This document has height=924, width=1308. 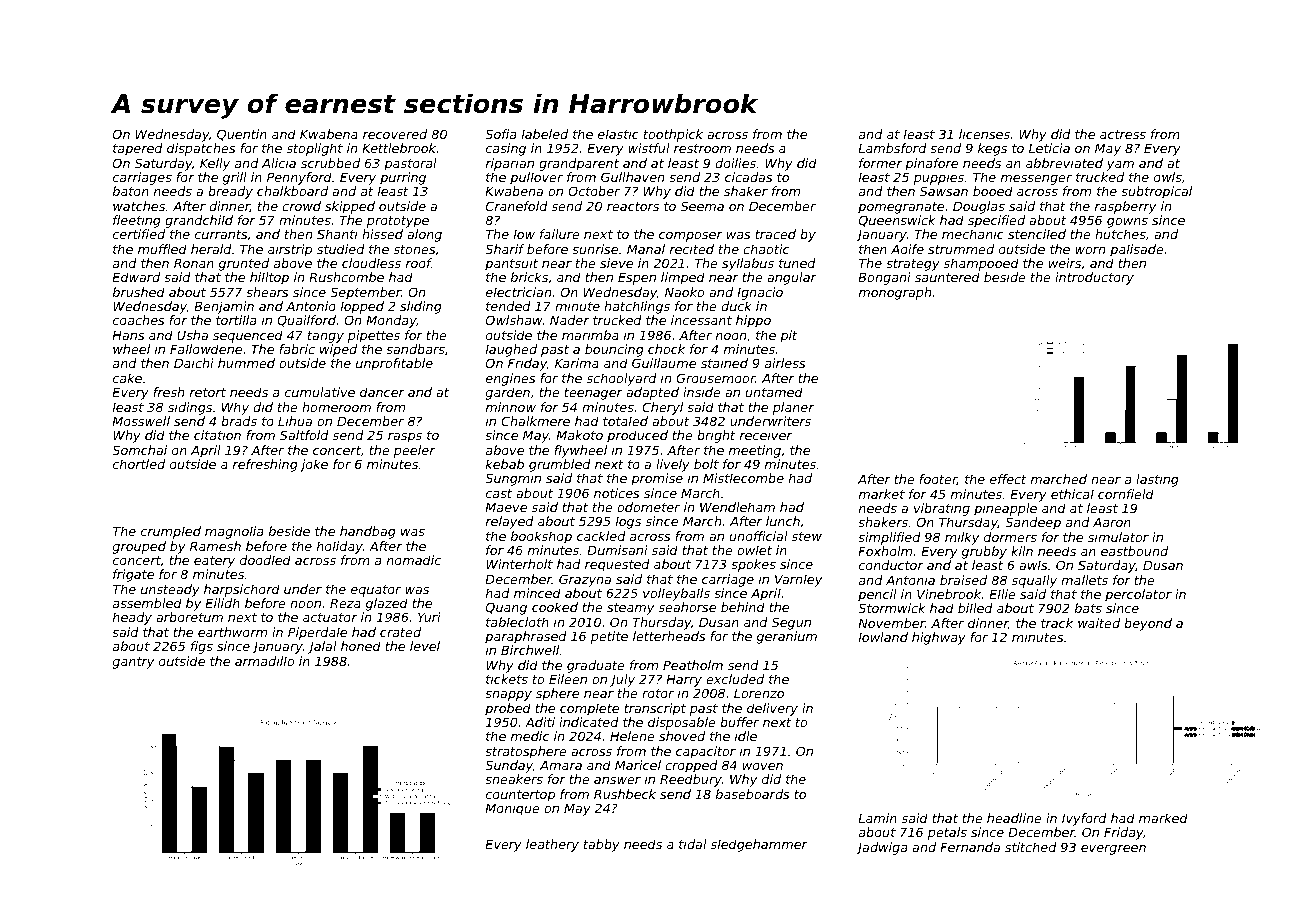 What do you see at coordinates (552, 845) in the document?
I see `leathery` at bounding box center [552, 845].
